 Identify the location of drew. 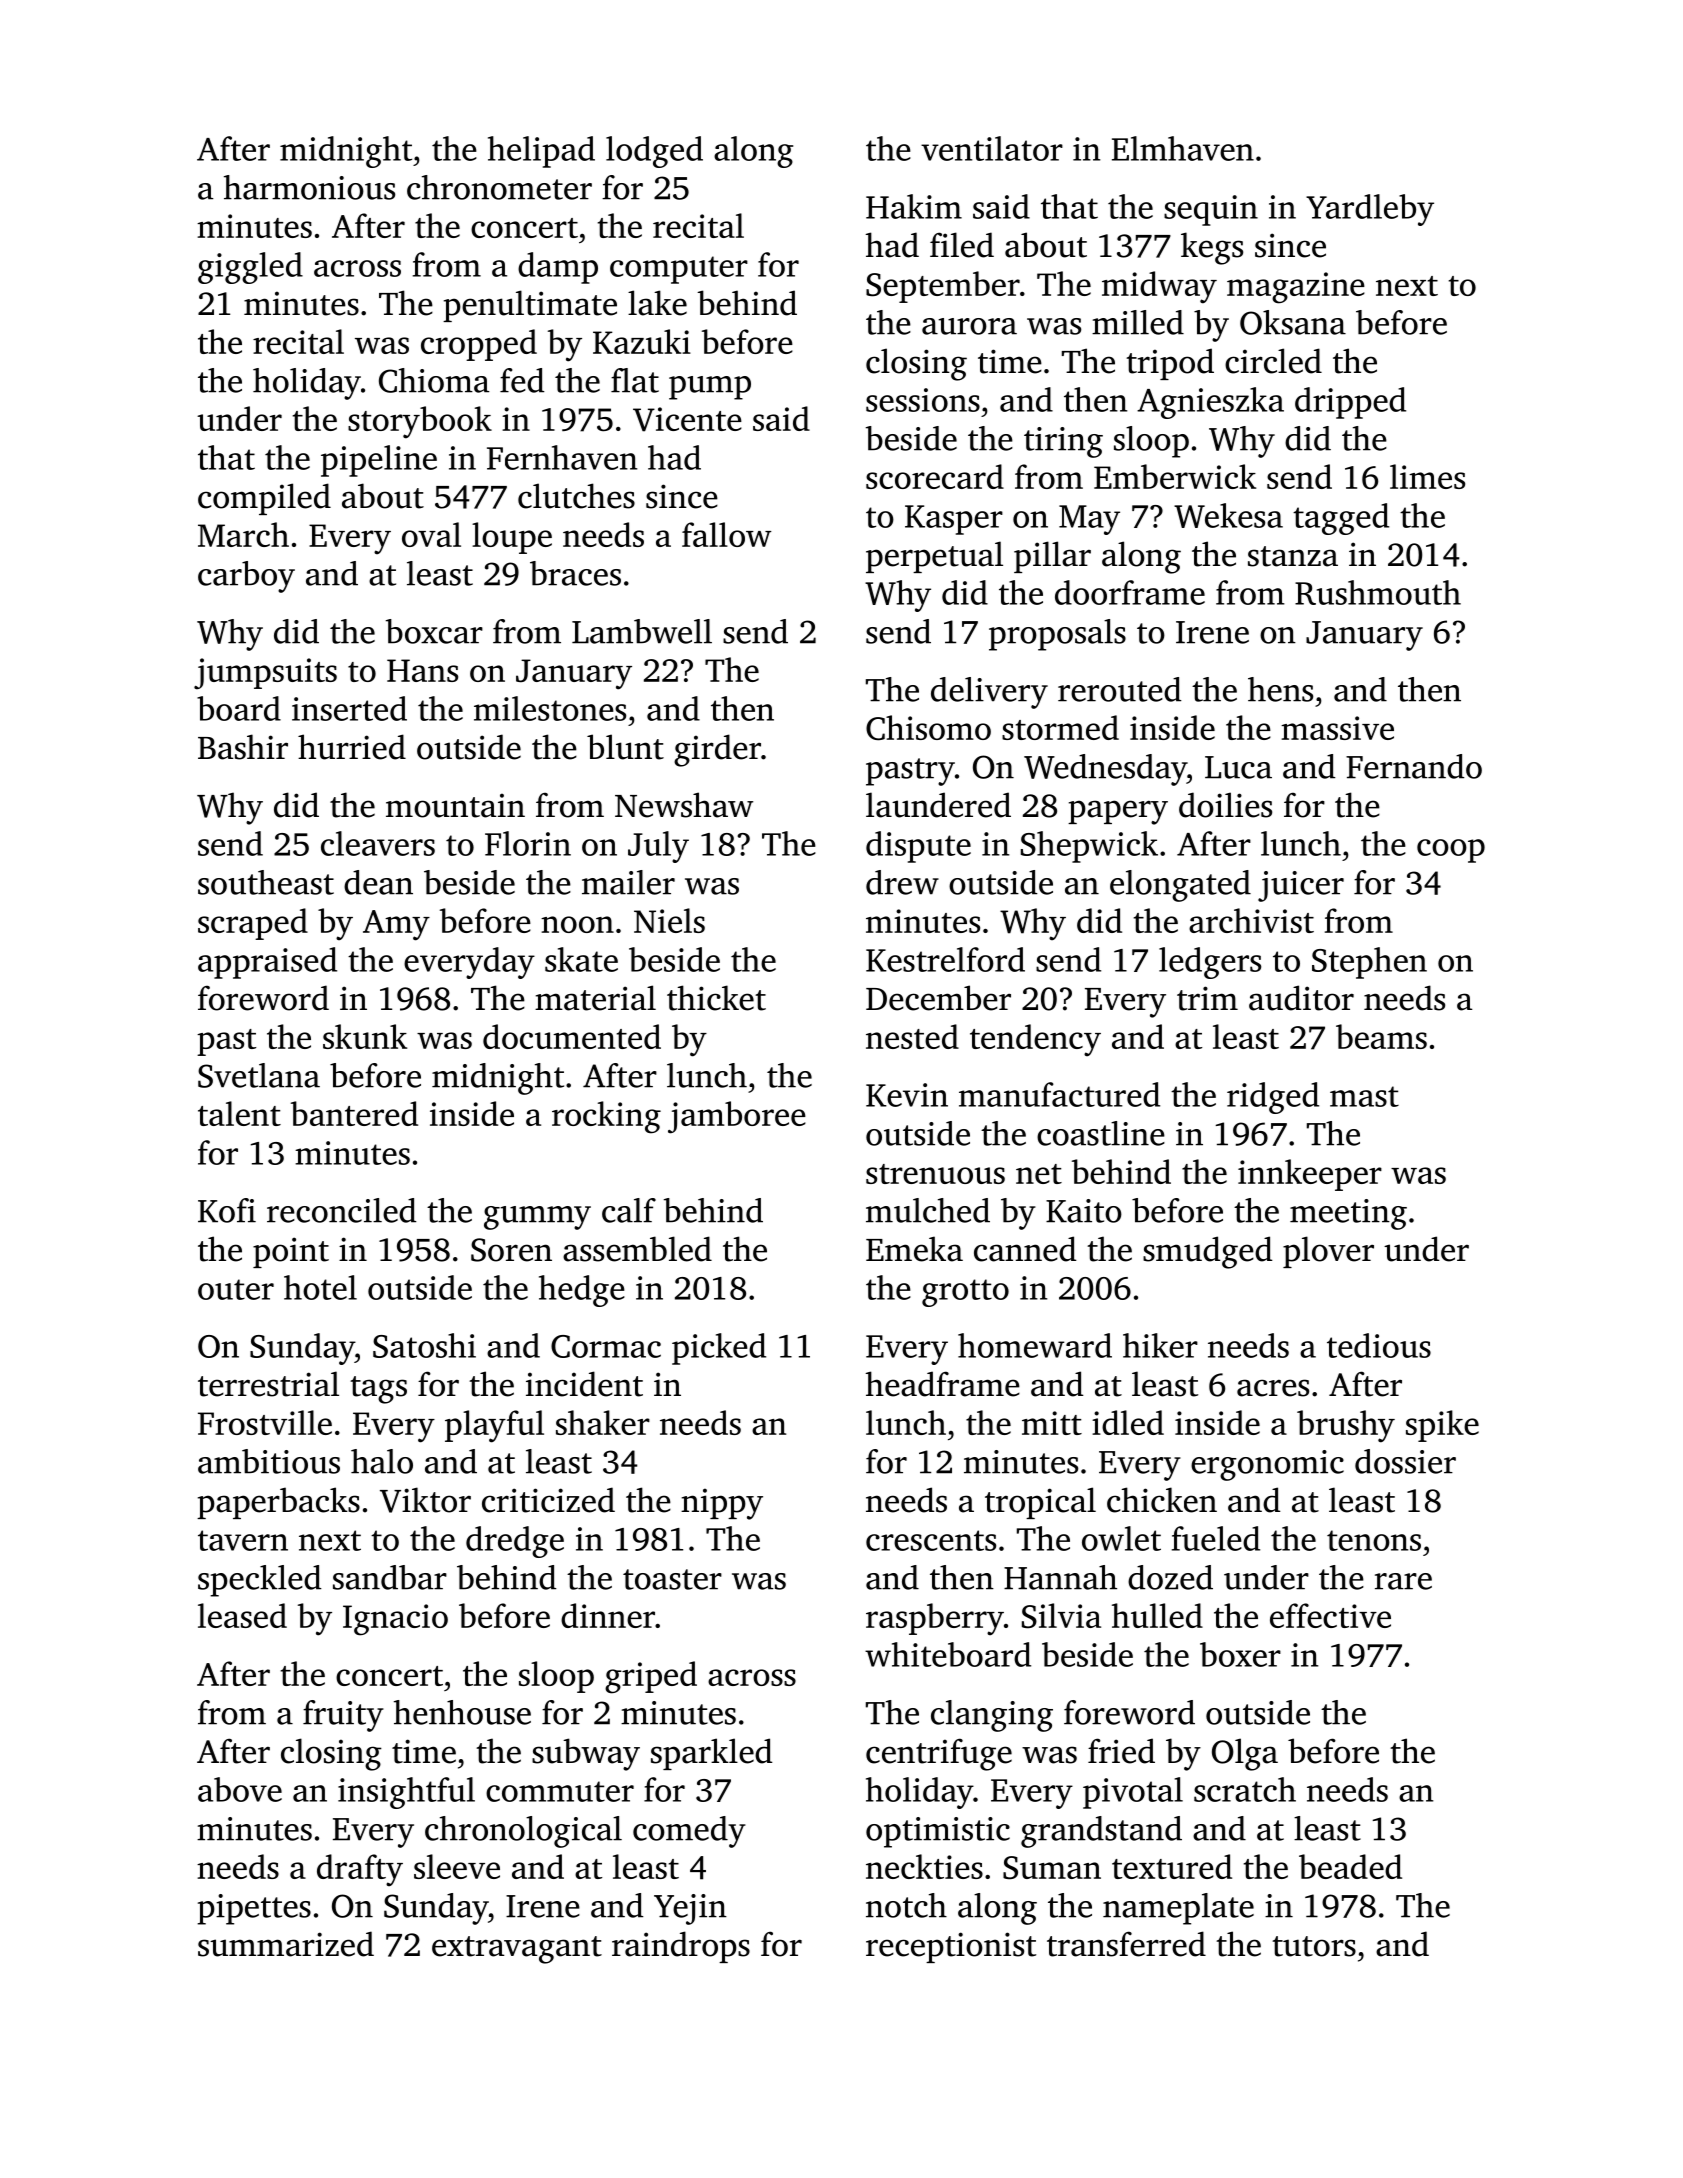
(902, 882).
